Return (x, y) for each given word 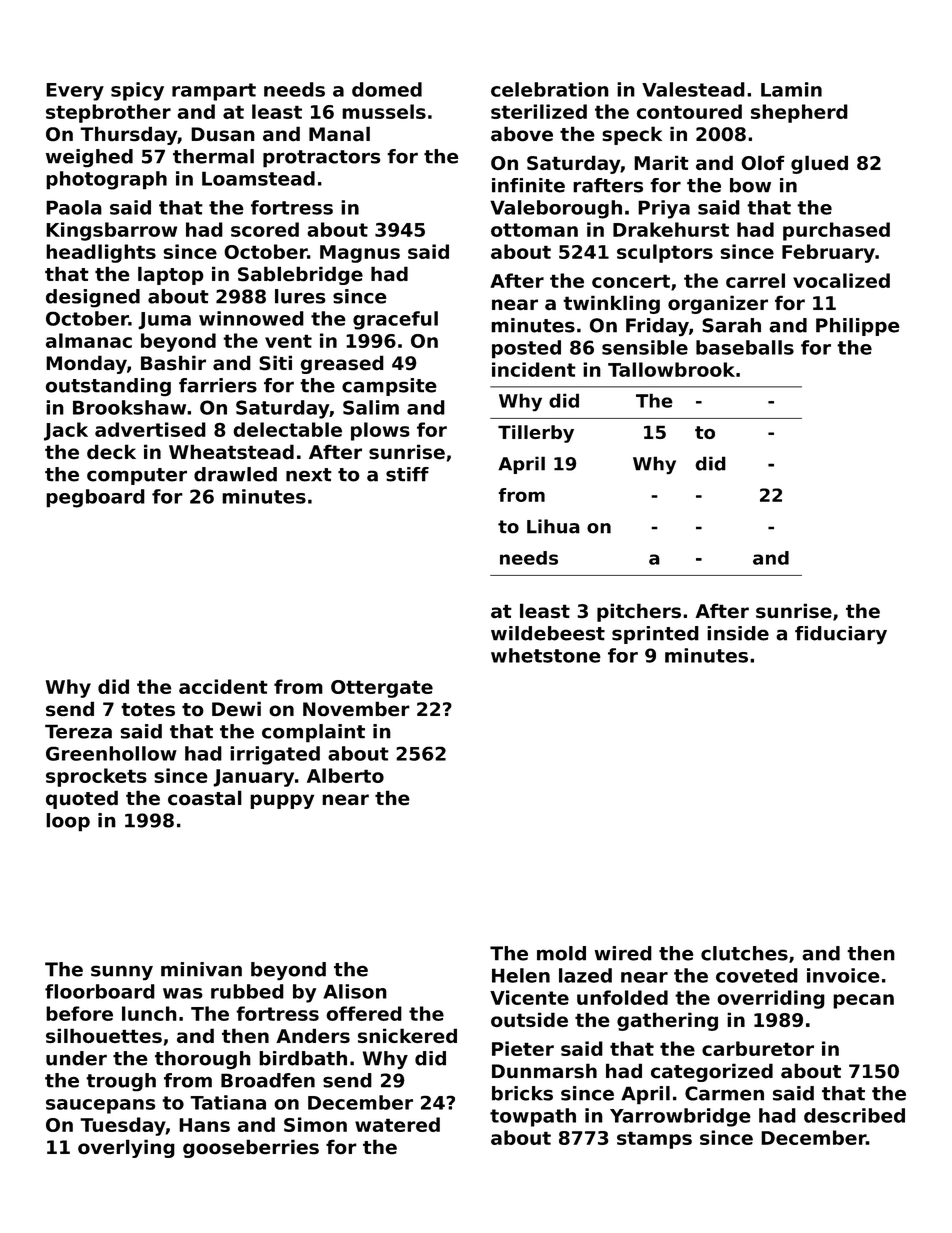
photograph (106, 180)
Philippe (857, 327)
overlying (126, 1148)
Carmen (724, 1093)
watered (397, 1124)
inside (738, 633)
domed (387, 89)
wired (623, 953)
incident (534, 369)
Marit (661, 162)
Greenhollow (111, 753)
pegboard (95, 498)
